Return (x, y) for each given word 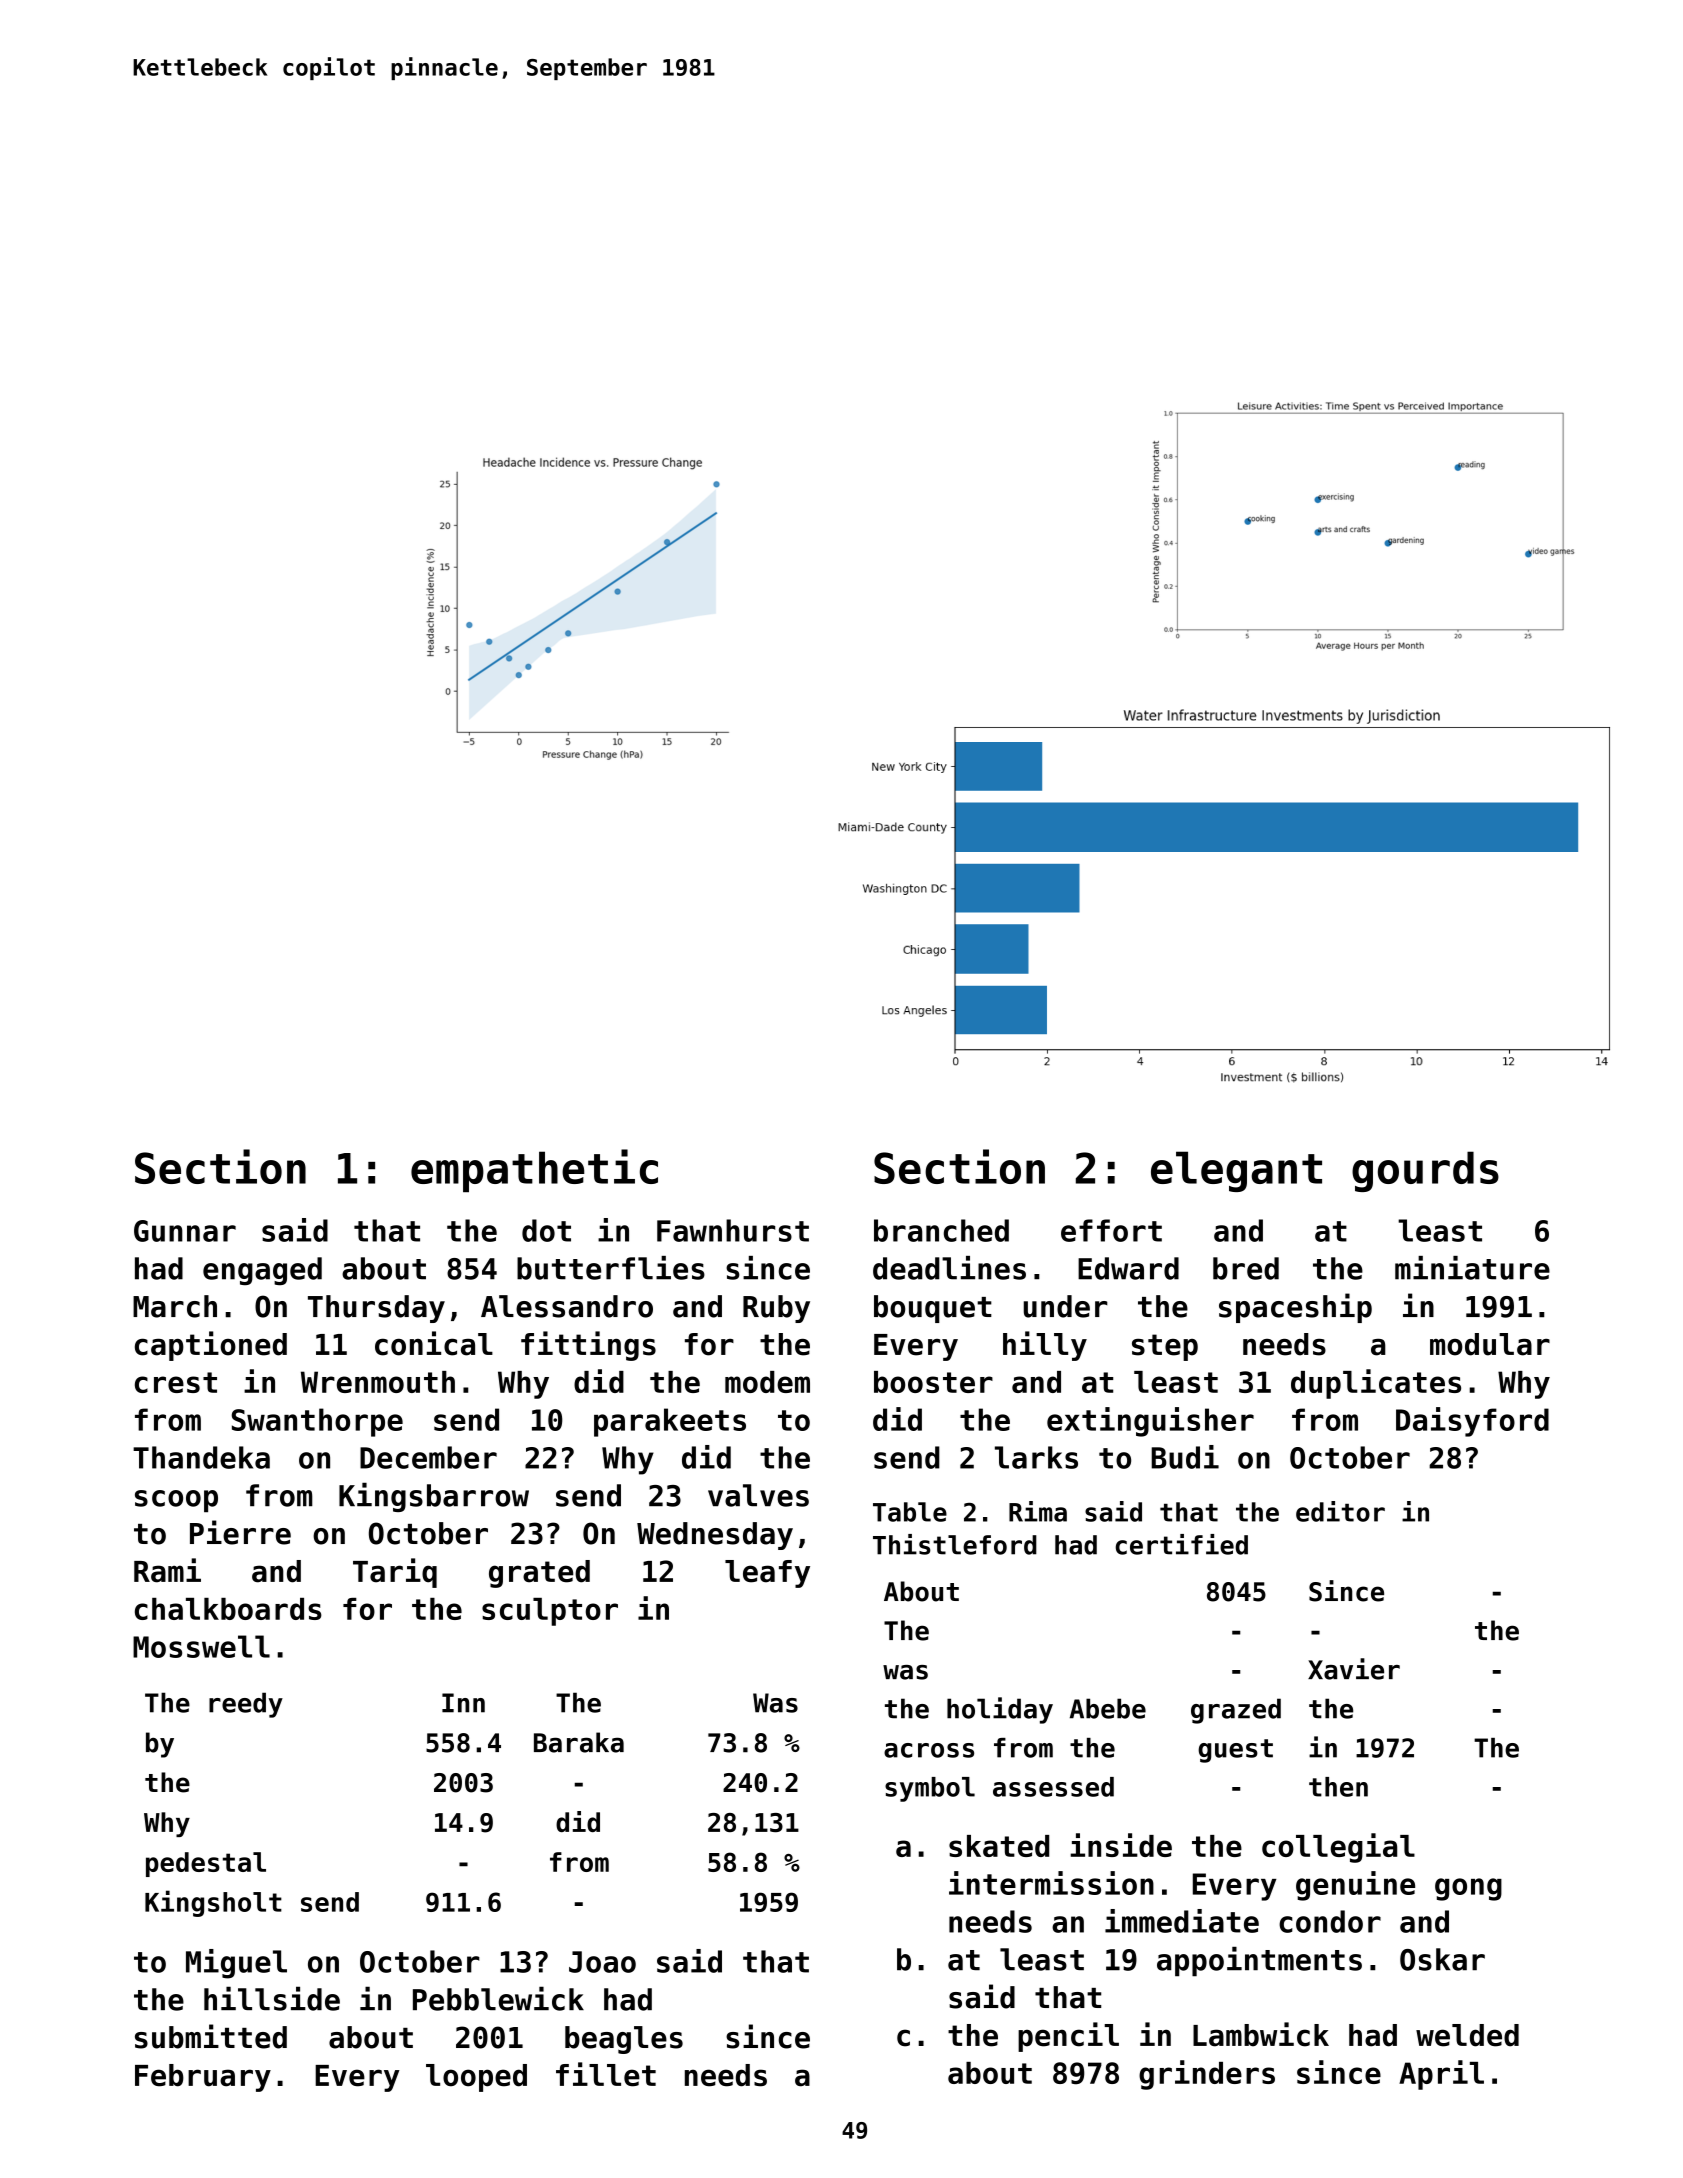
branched (941, 1230)
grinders (1207, 2075)
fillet (606, 2074)
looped (476, 2078)
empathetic (534, 1170)
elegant (1236, 1171)
